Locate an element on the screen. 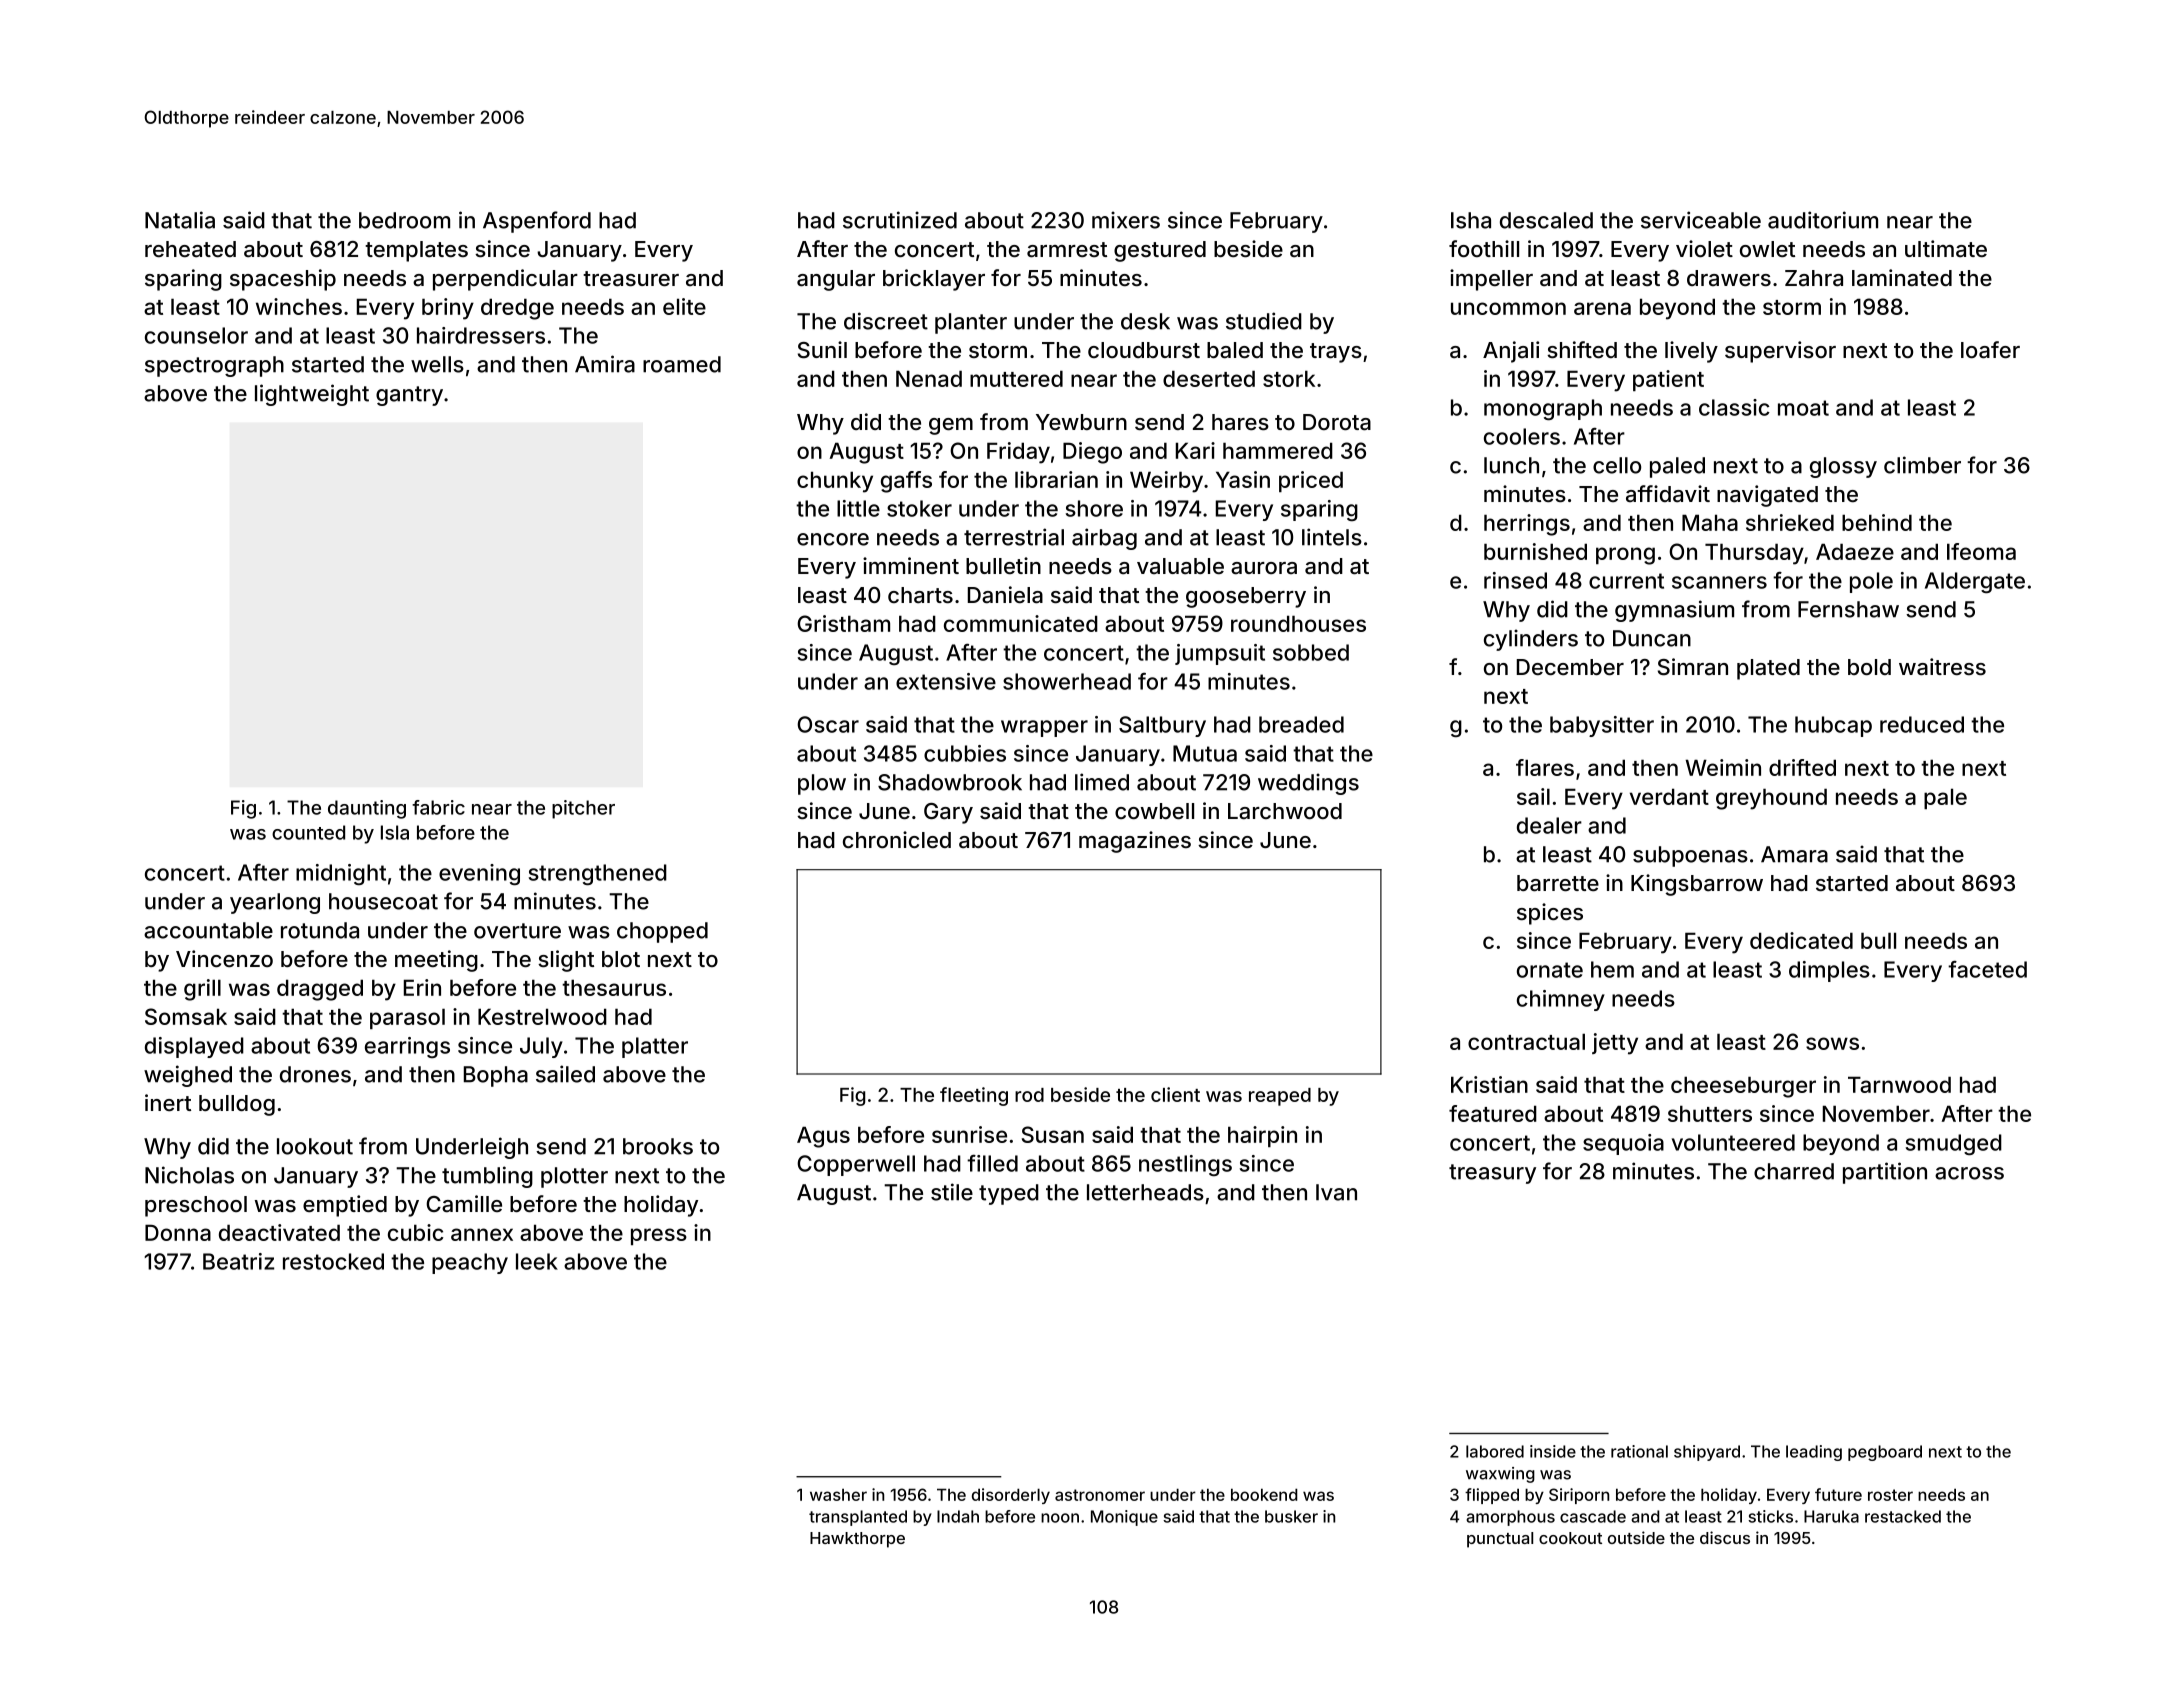 This screenshot has height=1683, width=2178. Amira is located at coordinates (605, 364).
